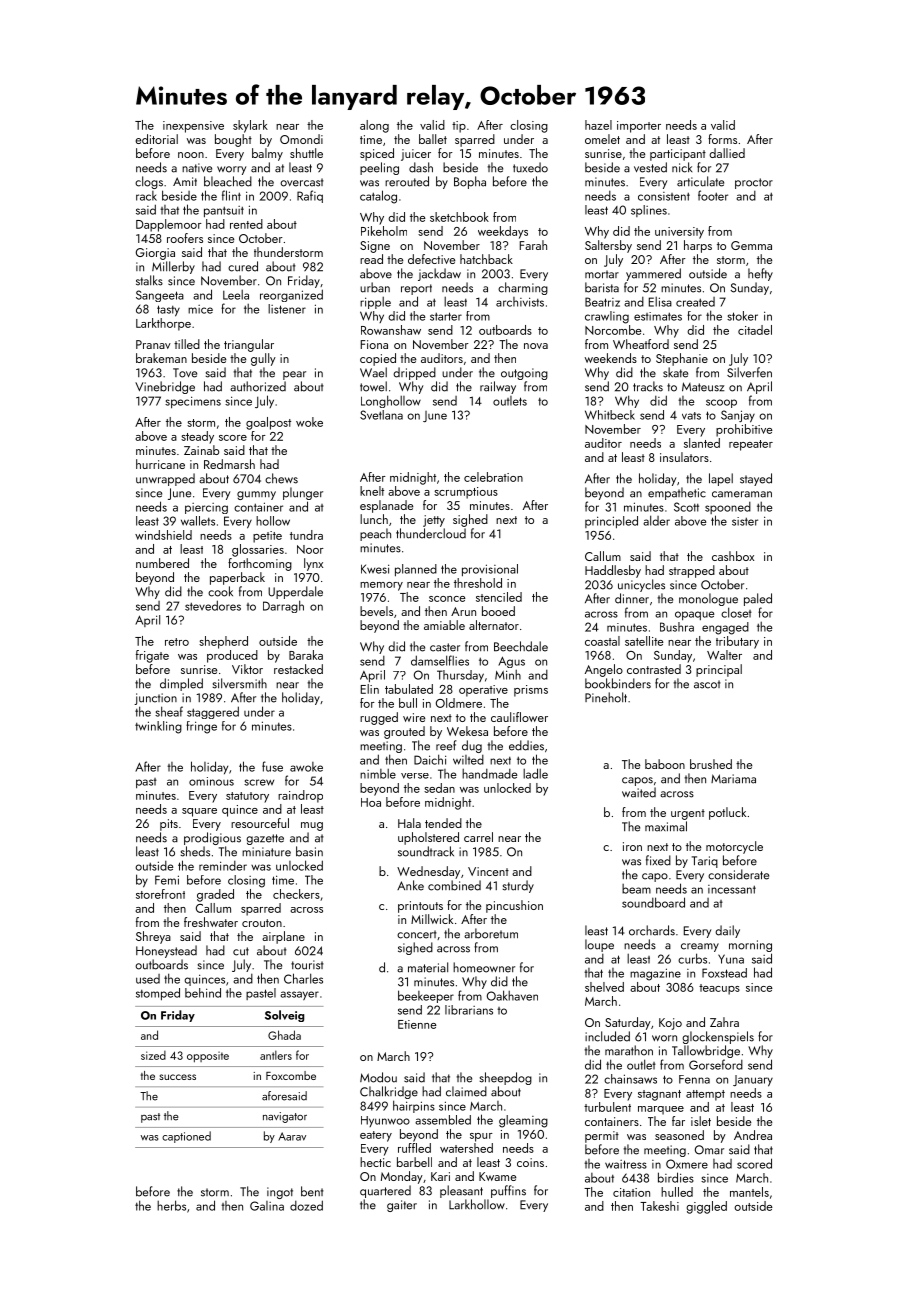 This screenshot has width=908, height=1316. I want to click on Omondi, so click(301, 139).
